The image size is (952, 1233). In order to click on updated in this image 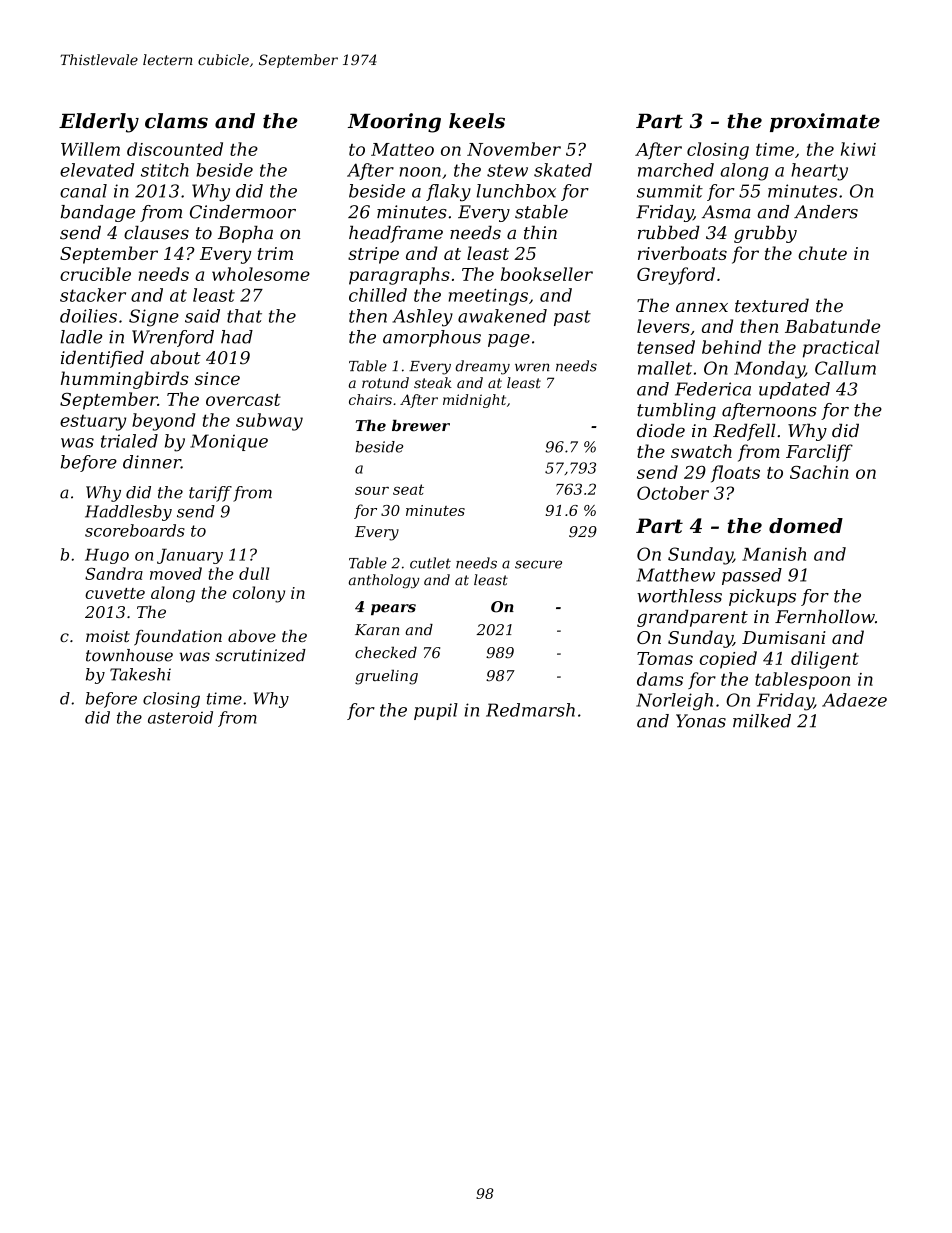, I will do `click(794, 390)`.
